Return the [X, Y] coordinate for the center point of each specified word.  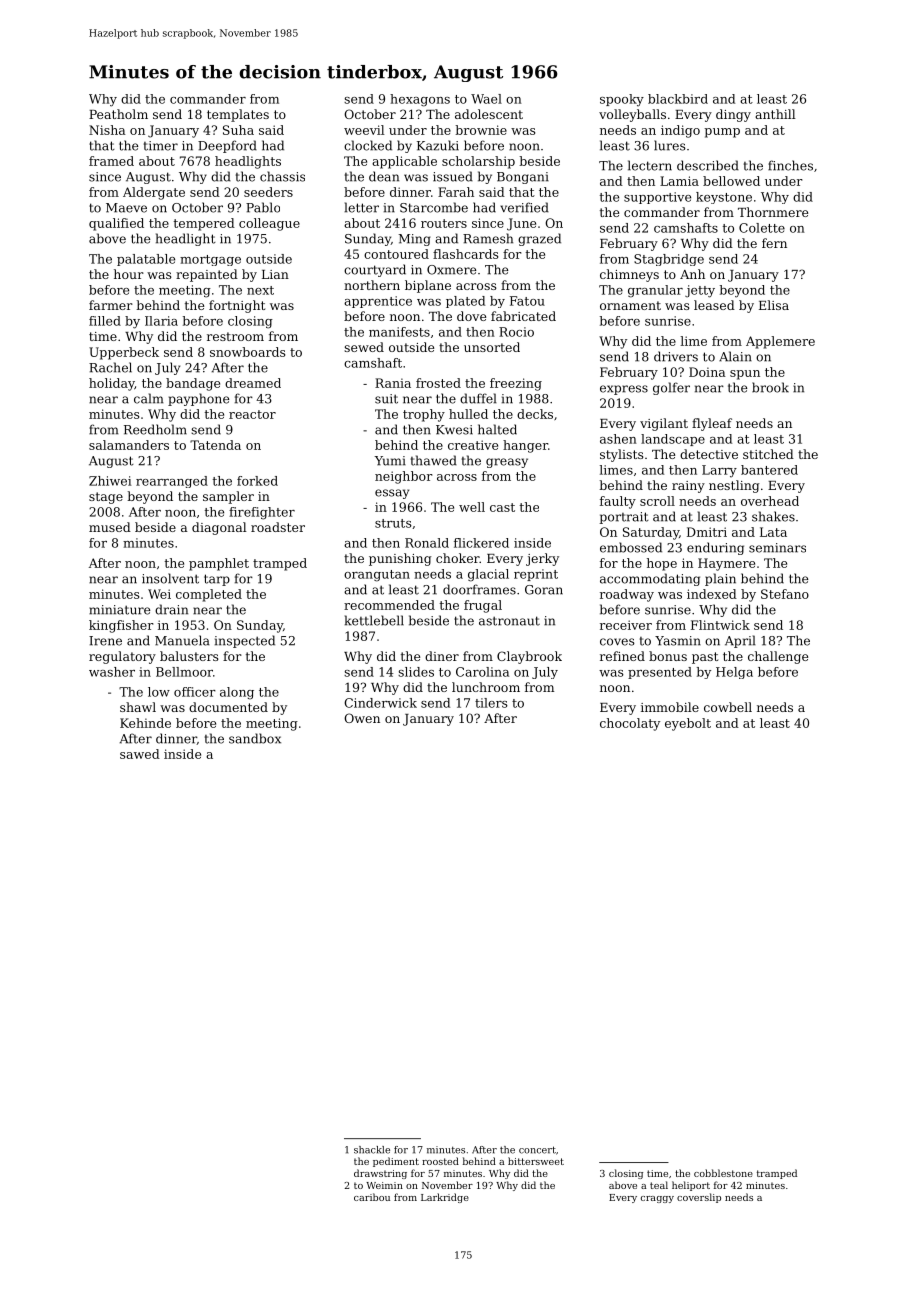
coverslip [699, 1198]
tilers [491, 703]
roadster [278, 527]
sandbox [255, 738]
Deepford [227, 146]
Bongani [523, 178]
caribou [372, 1197]
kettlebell [374, 620]
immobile [670, 707]
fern [774, 243]
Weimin [384, 1185]
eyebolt [688, 724]
